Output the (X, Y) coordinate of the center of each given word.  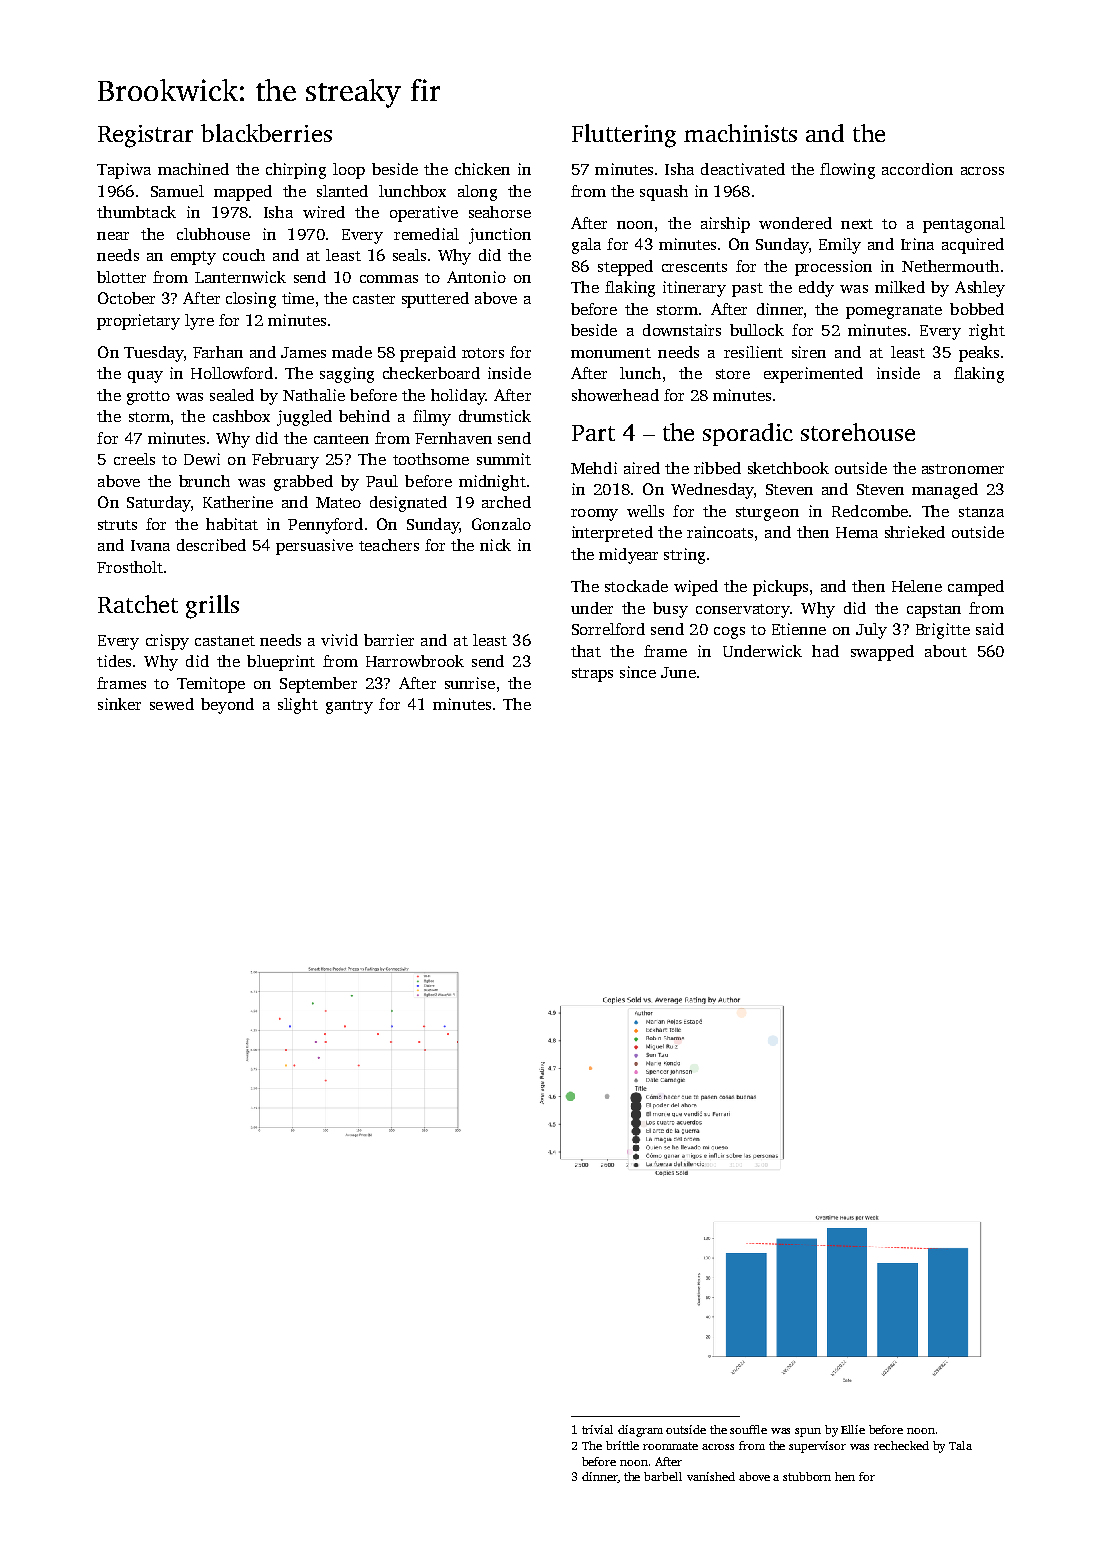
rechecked (901, 1445)
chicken (482, 169)
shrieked (915, 532)
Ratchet (138, 604)
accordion (917, 169)
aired (642, 468)
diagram (640, 1431)
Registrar (145, 136)
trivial (597, 1429)
